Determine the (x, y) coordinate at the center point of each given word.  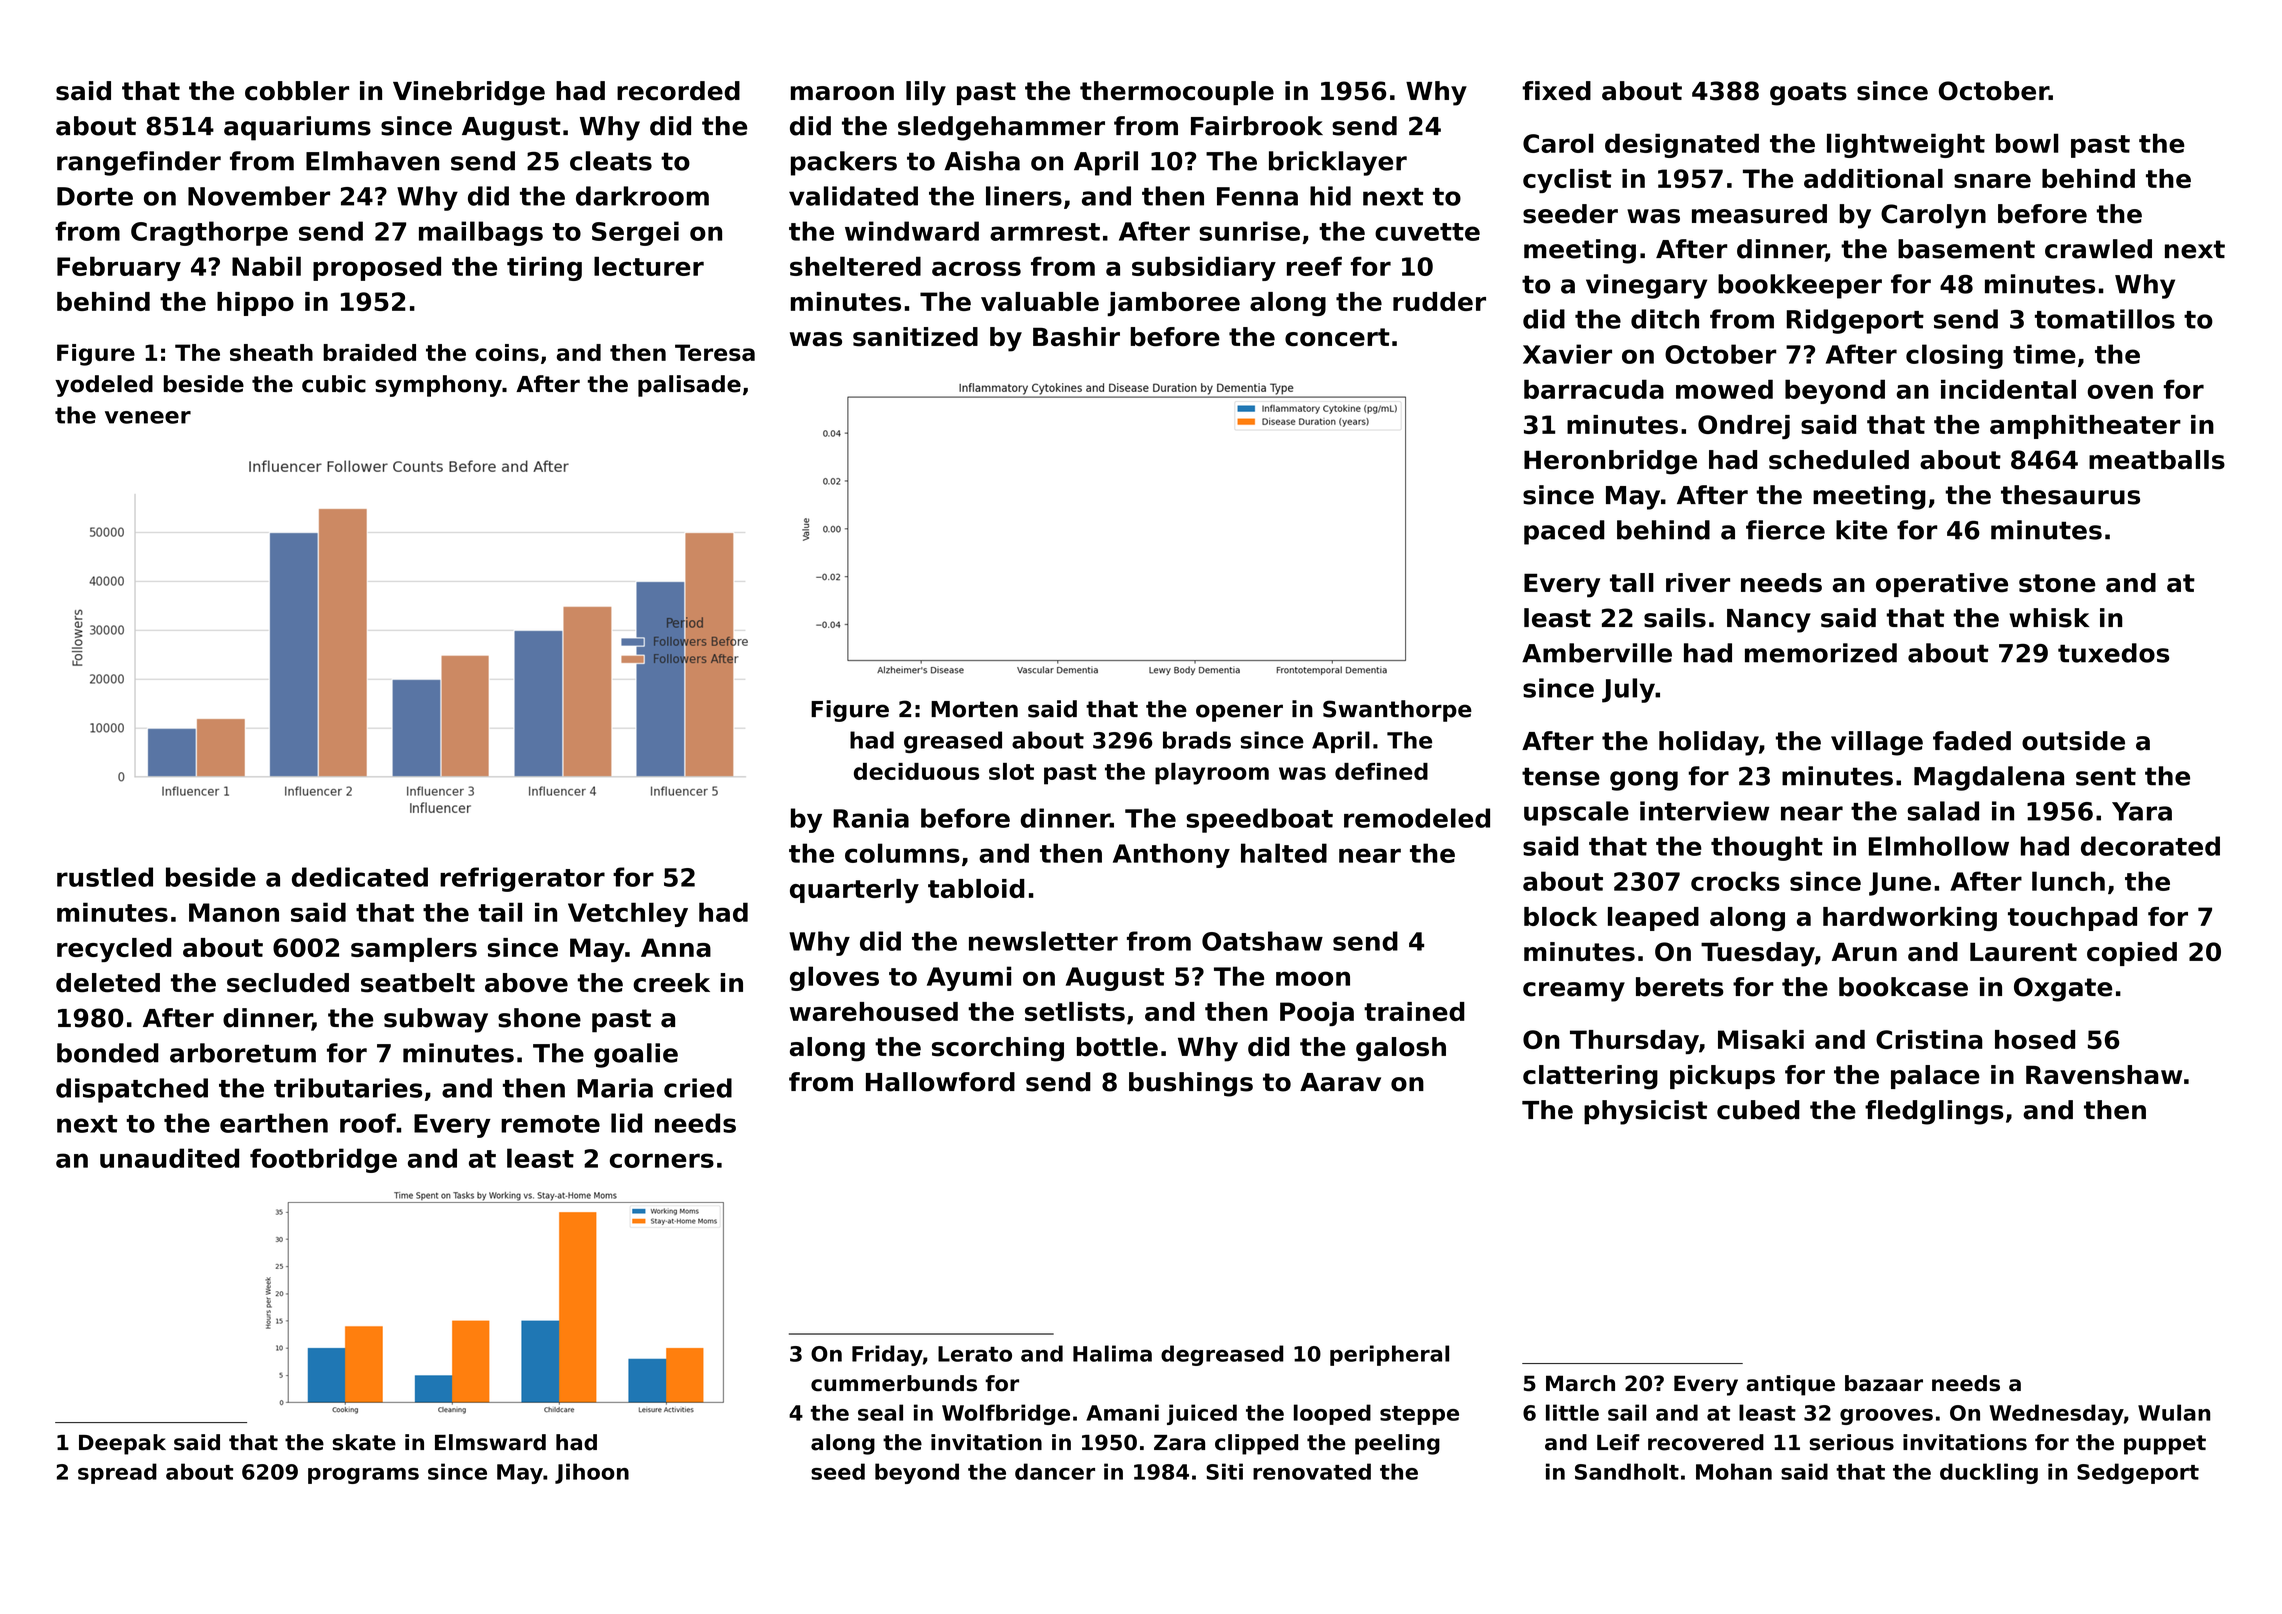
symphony (438, 386)
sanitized (915, 337)
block (1560, 916)
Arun (1864, 952)
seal (880, 1412)
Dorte (95, 196)
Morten (974, 709)
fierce (1785, 530)
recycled (114, 950)
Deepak (122, 1444)
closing (1954, 356)
